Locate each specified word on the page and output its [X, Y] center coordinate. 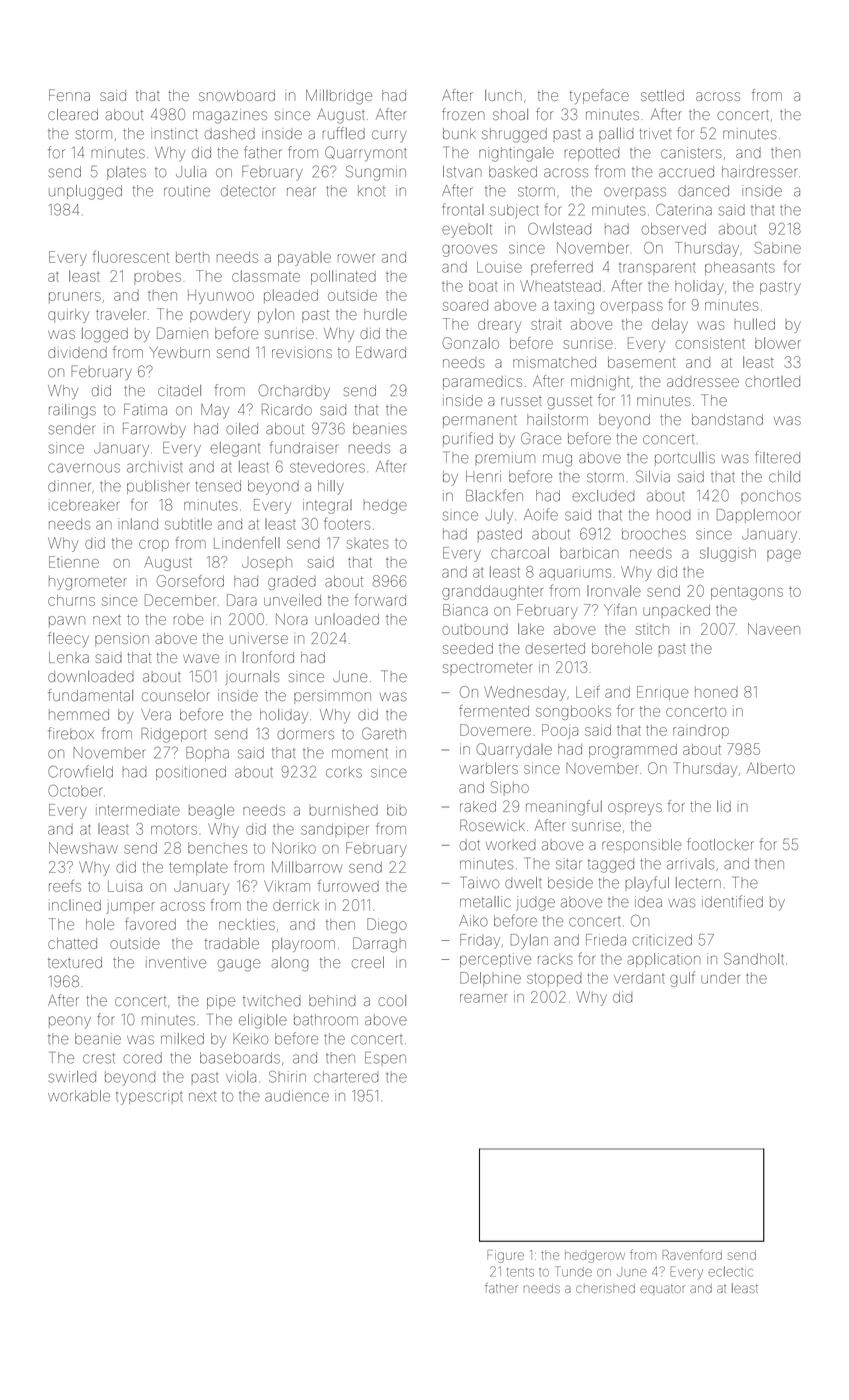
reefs [65, 886]
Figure [505, 1256]
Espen [385, 1058]
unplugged [85, 192]
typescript [149, 1097]
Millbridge [339, 96]
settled [662, 95]
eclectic [730, 1272]
